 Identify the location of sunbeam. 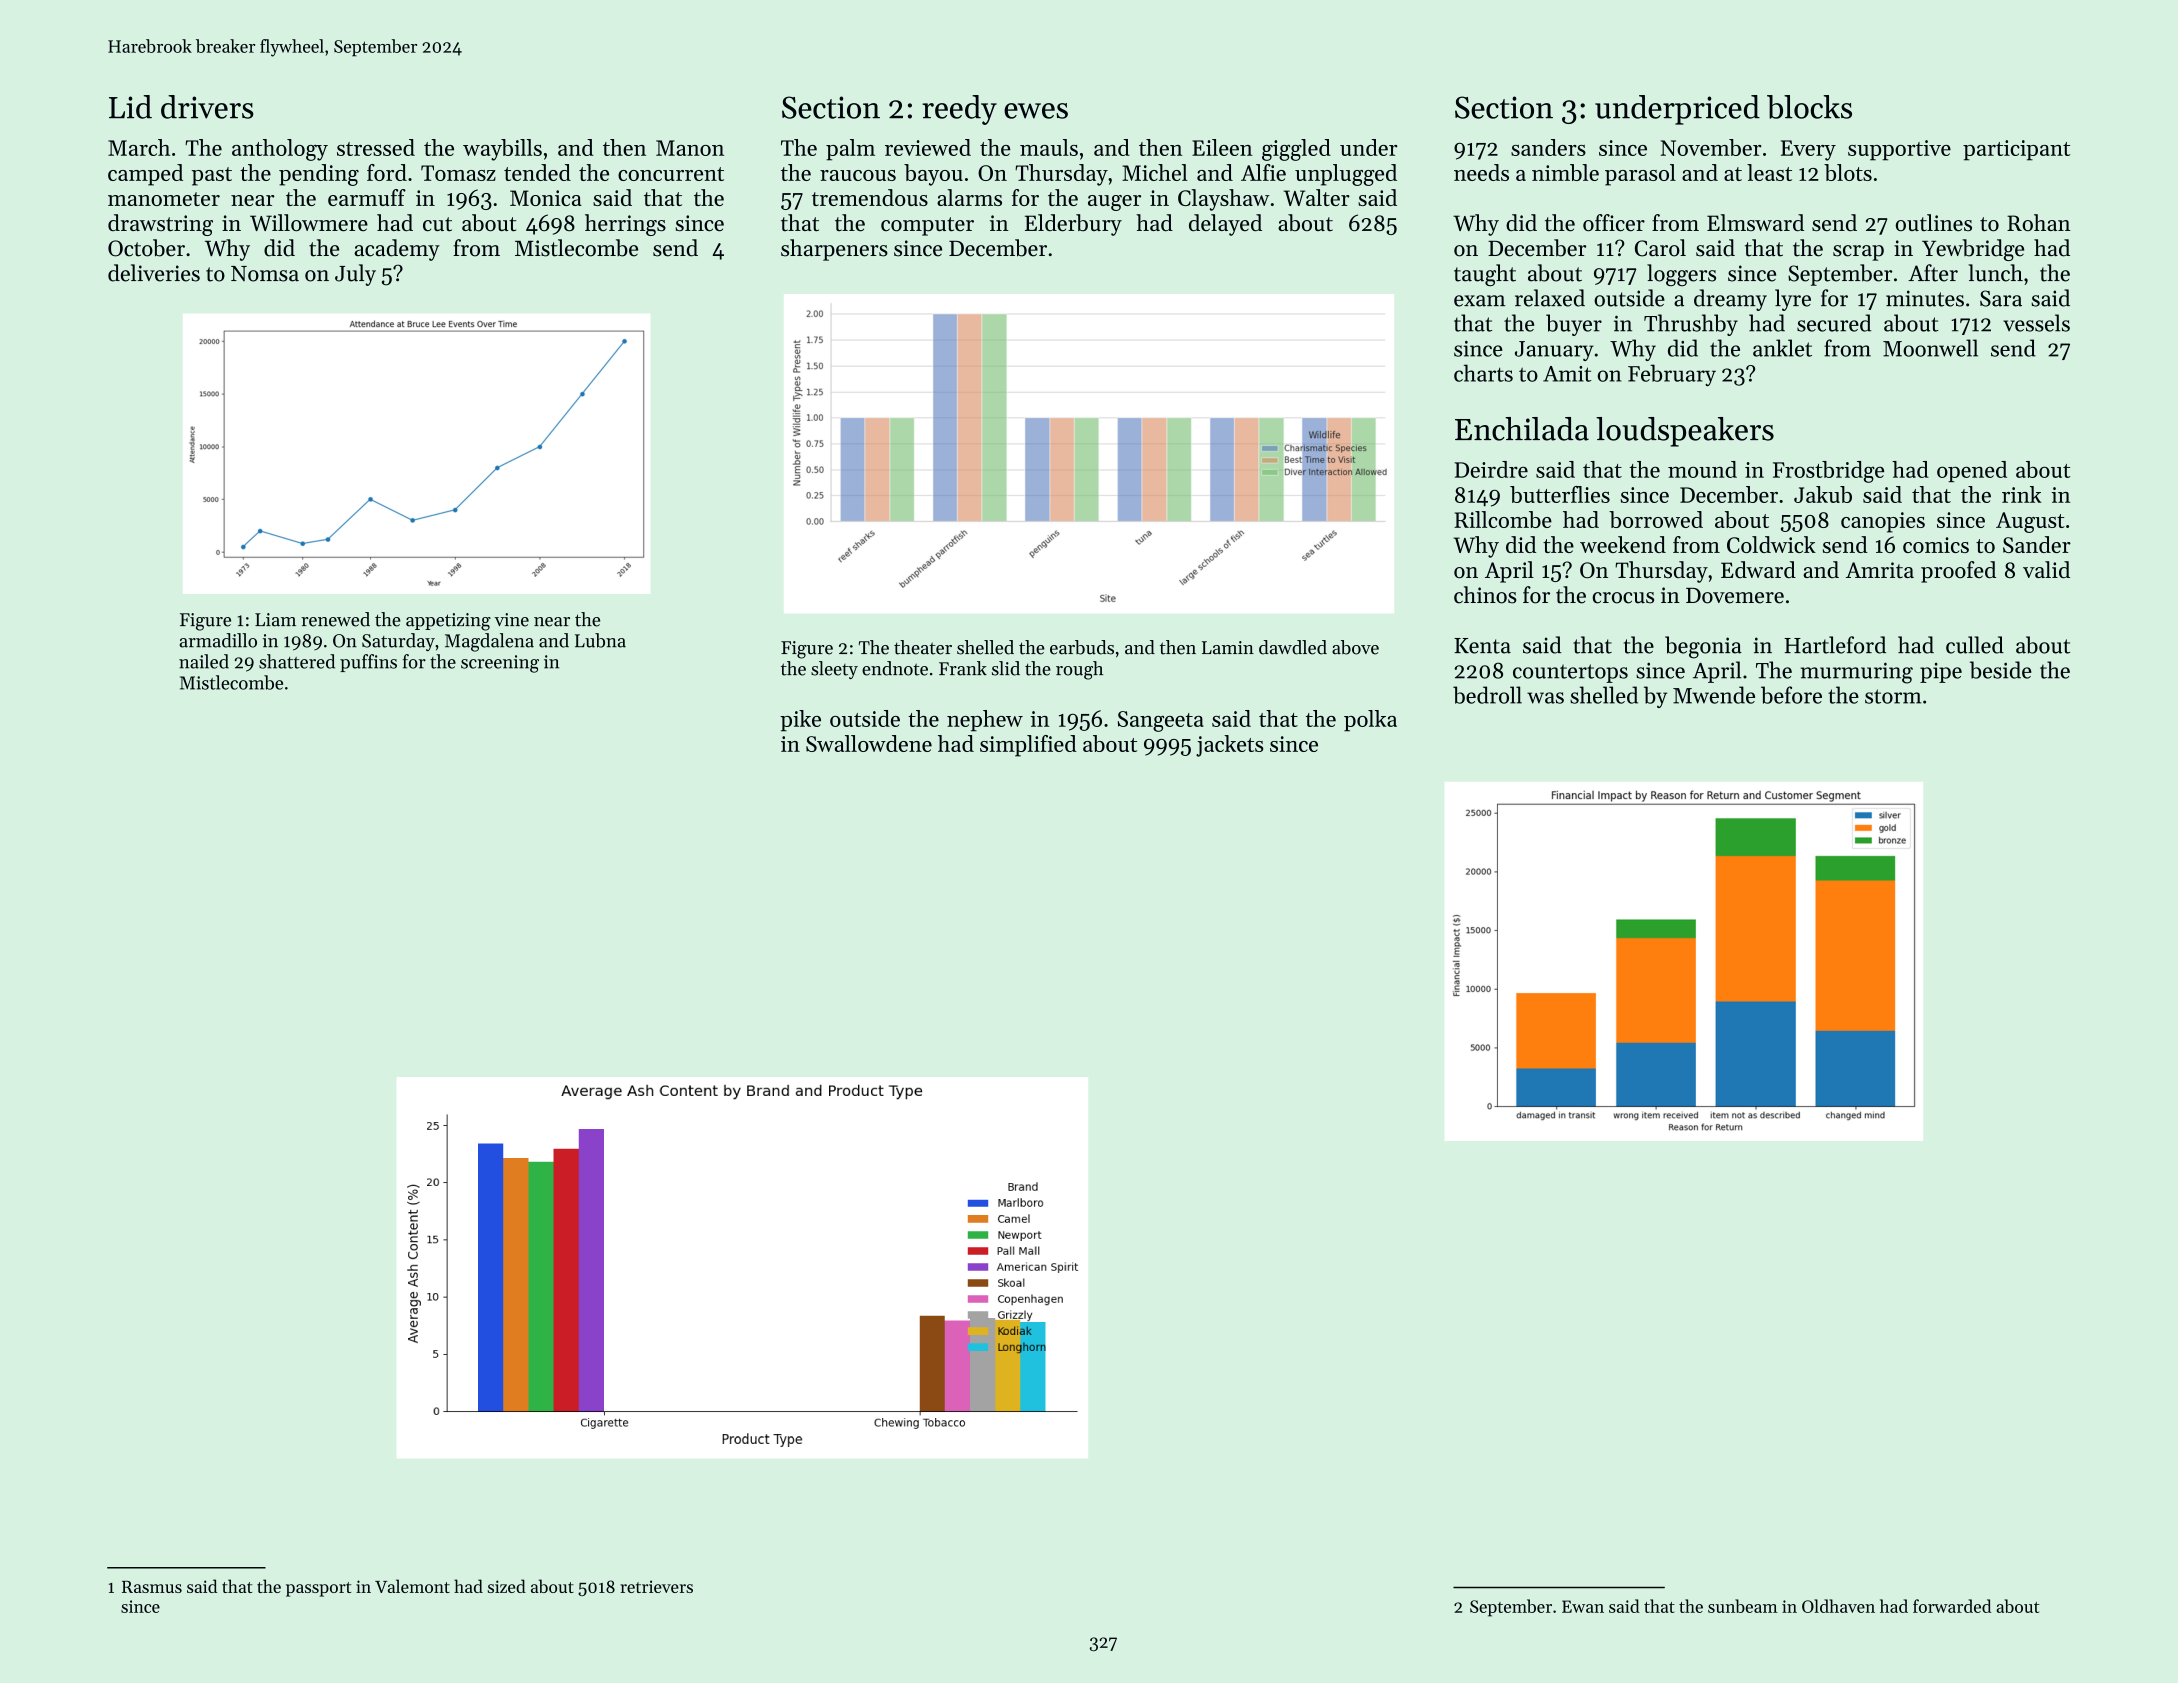
(1743, 1606).
